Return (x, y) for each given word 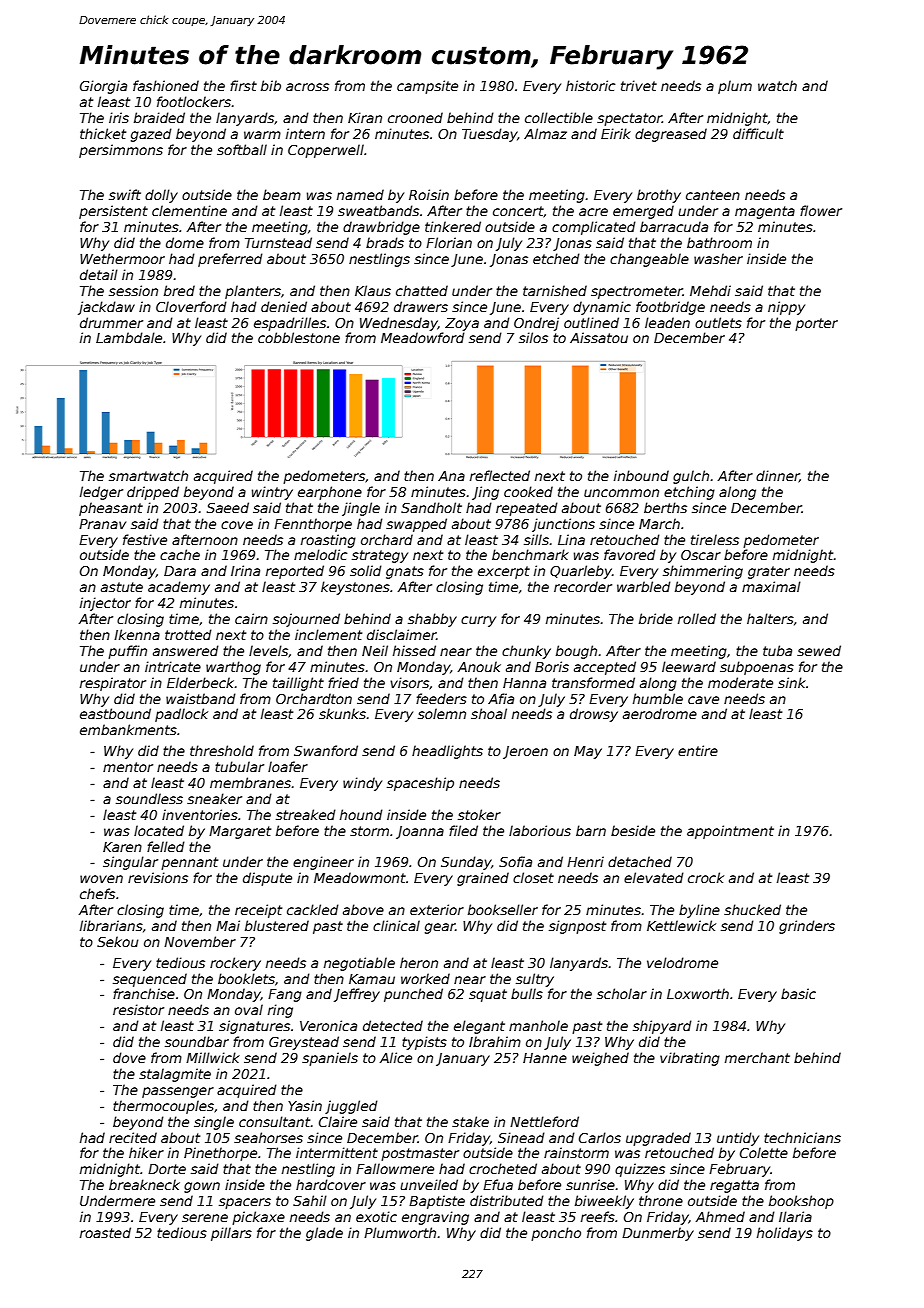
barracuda (674, 226)
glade (324, 1234)
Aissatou (599, 337)
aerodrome (660, 713)
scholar (622, 993)
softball (242, 149)
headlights (447, 752)
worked (425, 978)
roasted (105, 1232)
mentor (128, 767)
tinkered (453, 226)
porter (816, 324)
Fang (285, 995)
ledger (101, 493)
